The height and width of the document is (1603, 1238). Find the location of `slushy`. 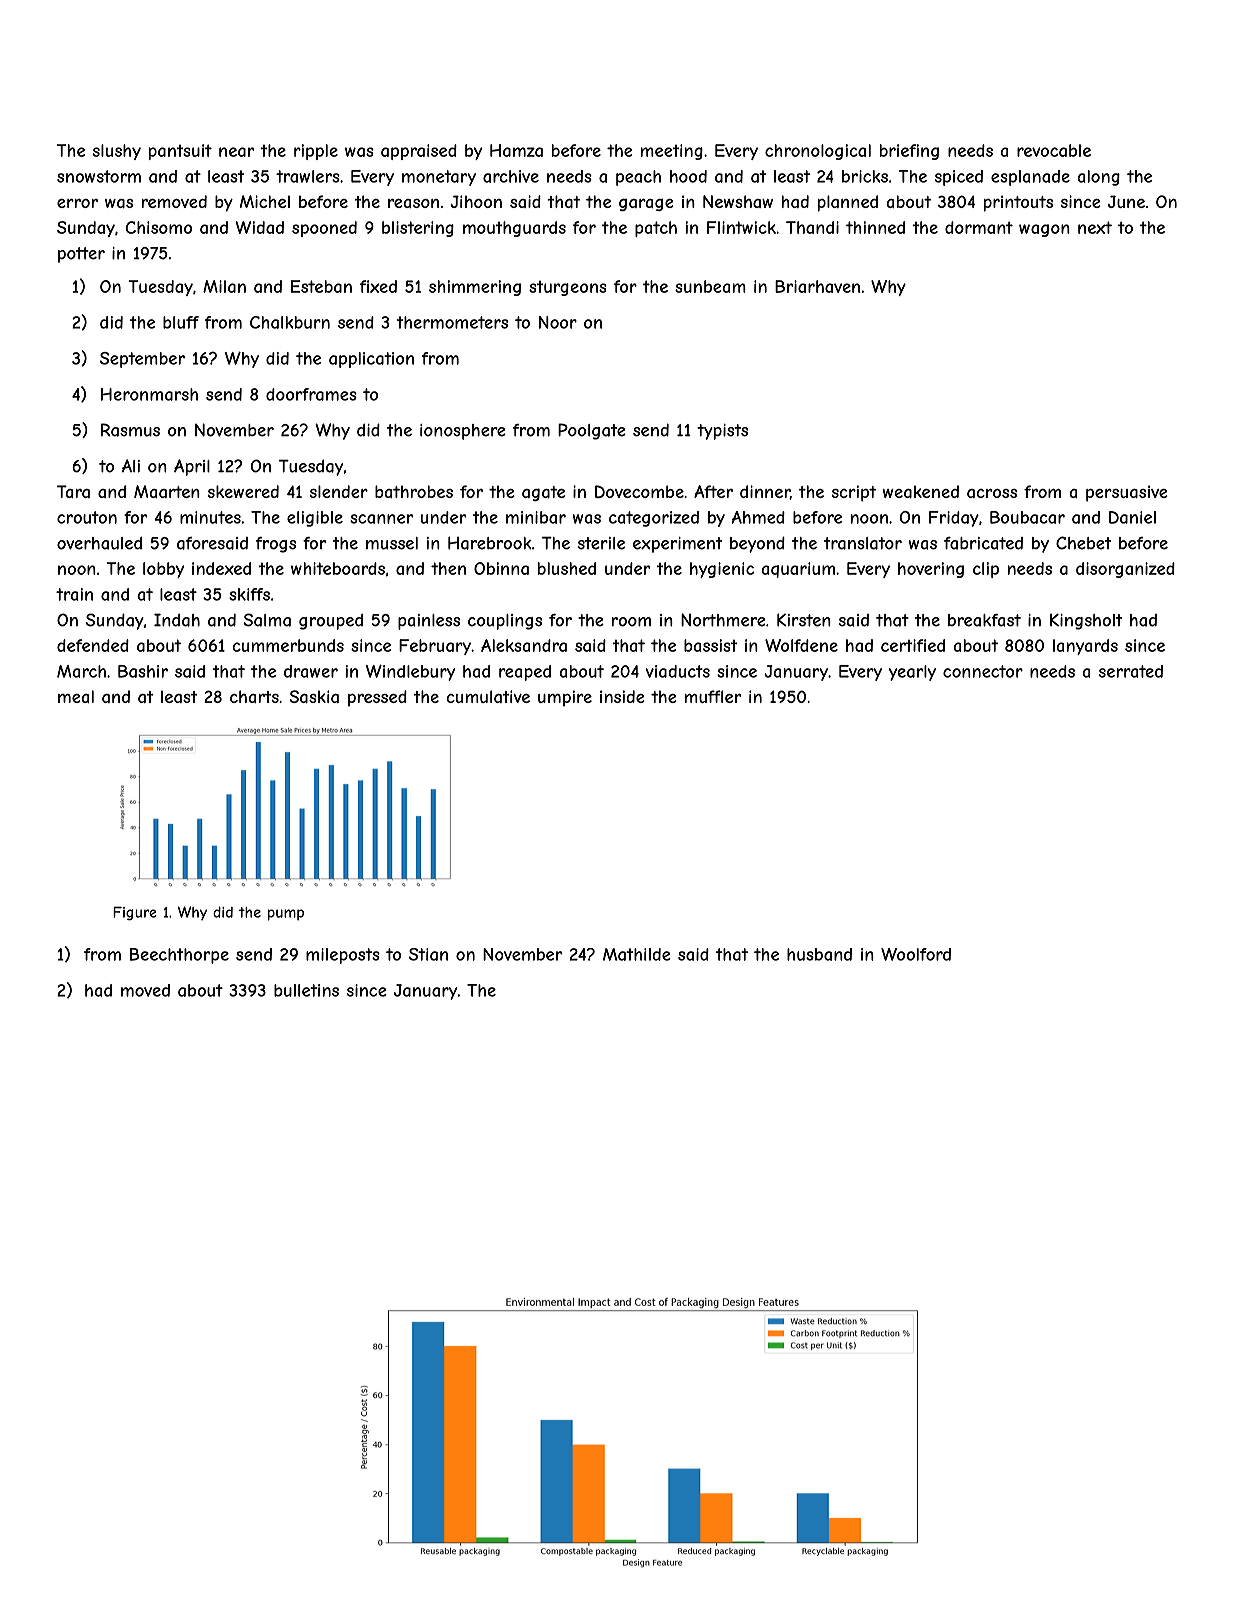

slushy is located at coordinates (117, 152).
